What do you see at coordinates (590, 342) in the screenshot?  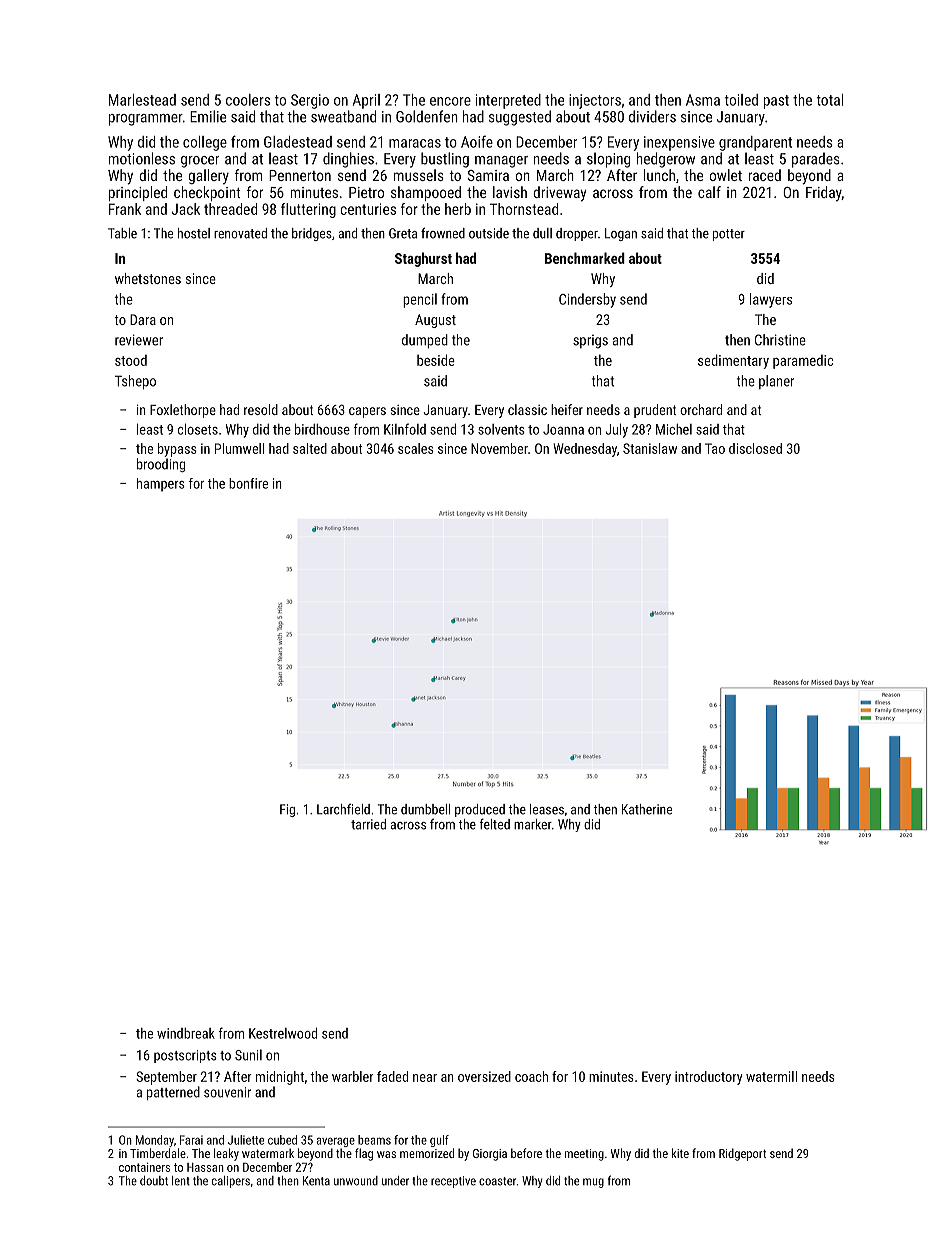 I see `sprigs` at bounding box center [590, 342].
